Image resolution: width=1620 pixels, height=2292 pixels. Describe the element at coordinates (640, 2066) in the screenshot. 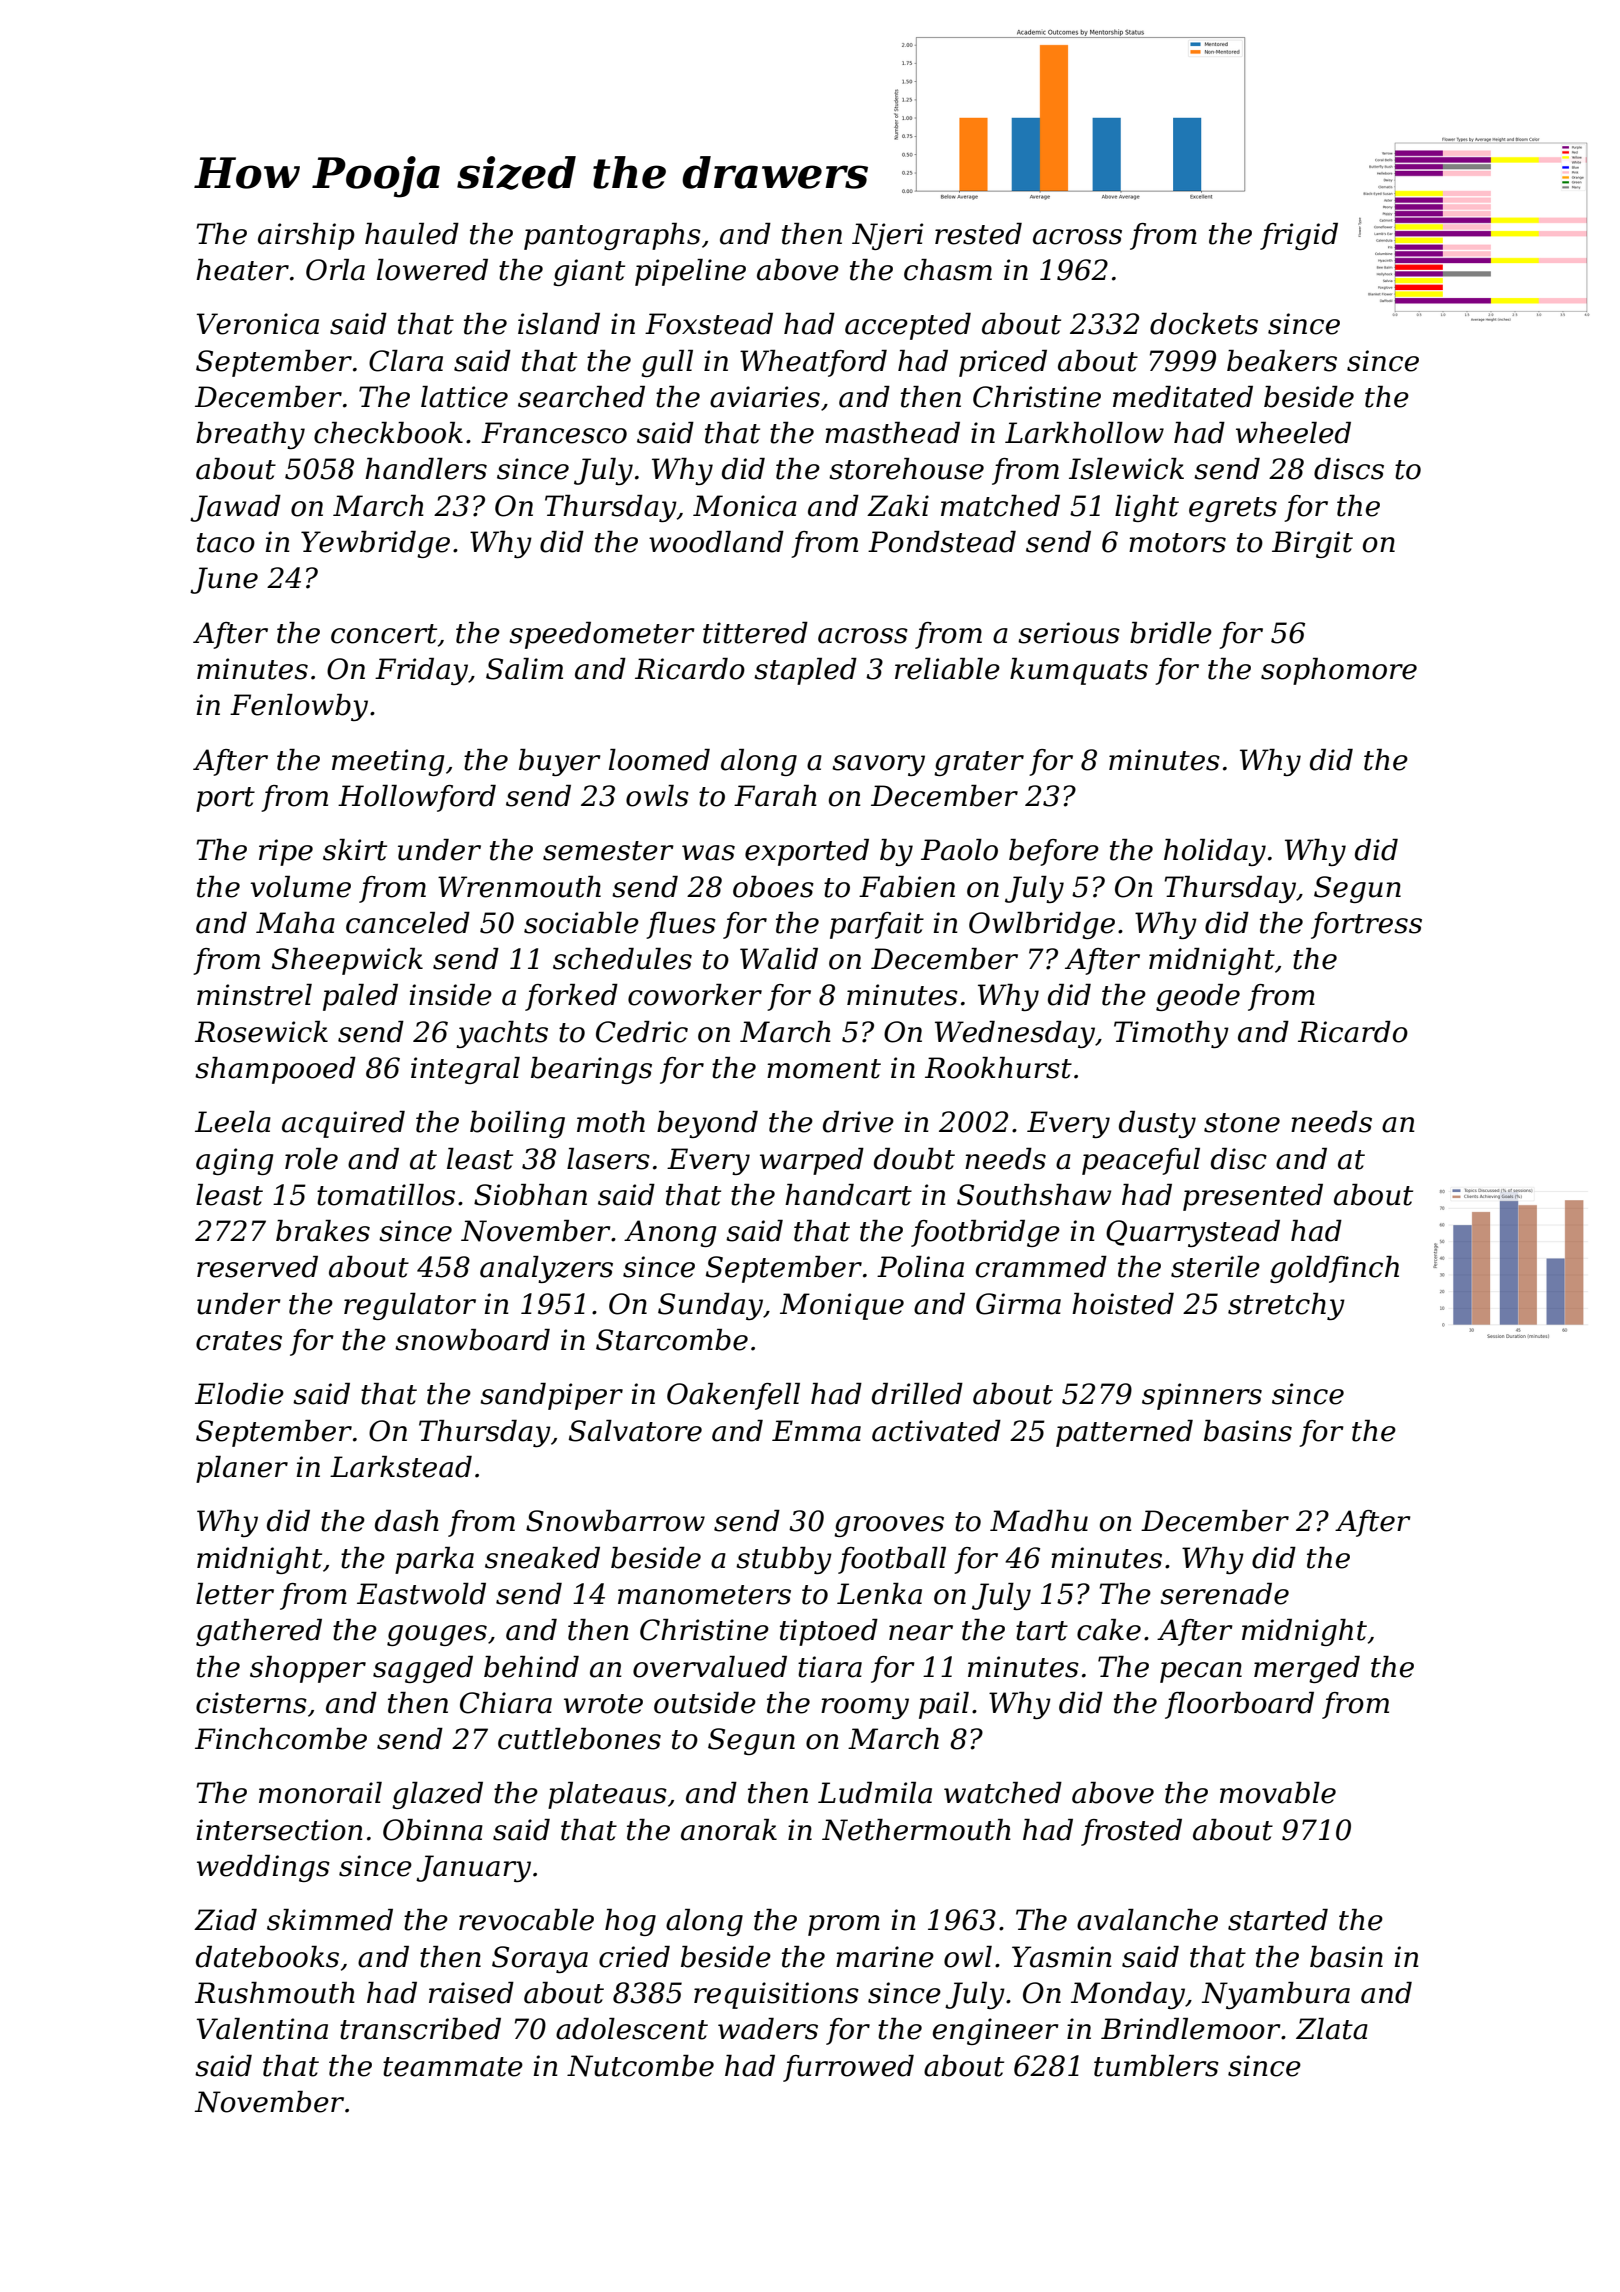

I see `Nutcombe` at that location.
